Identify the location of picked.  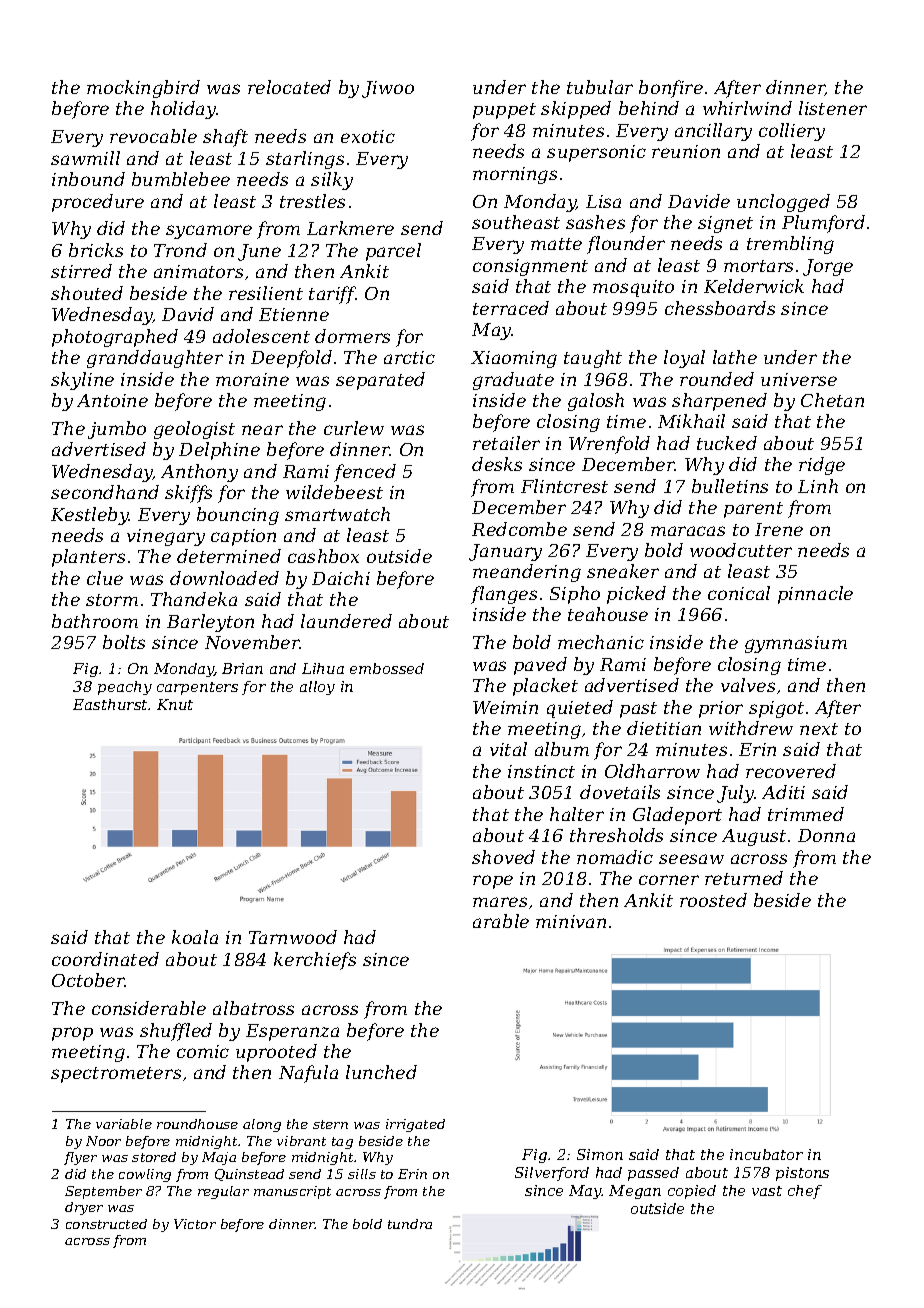
(636, 595).
